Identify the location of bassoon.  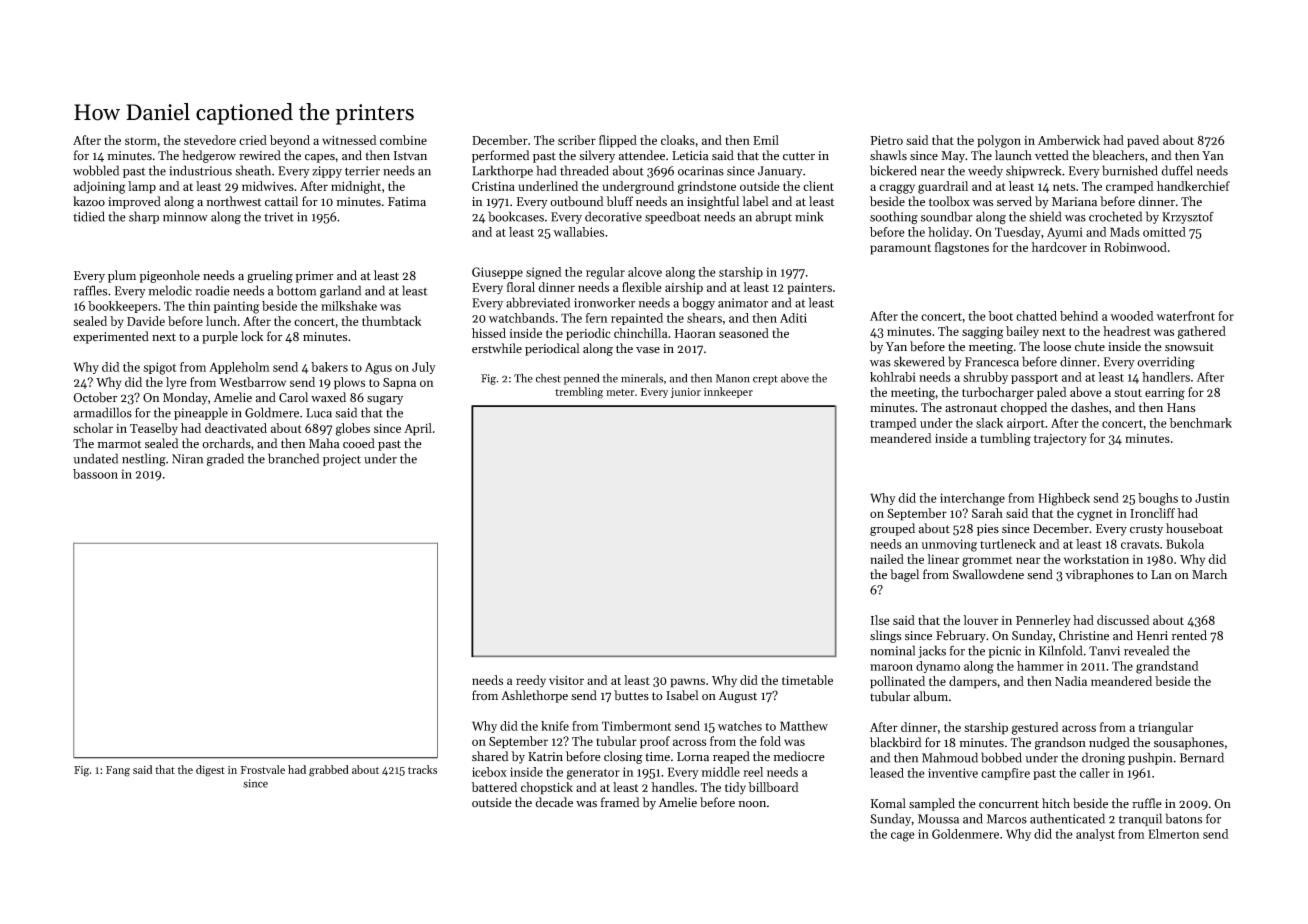
(95, 474).
